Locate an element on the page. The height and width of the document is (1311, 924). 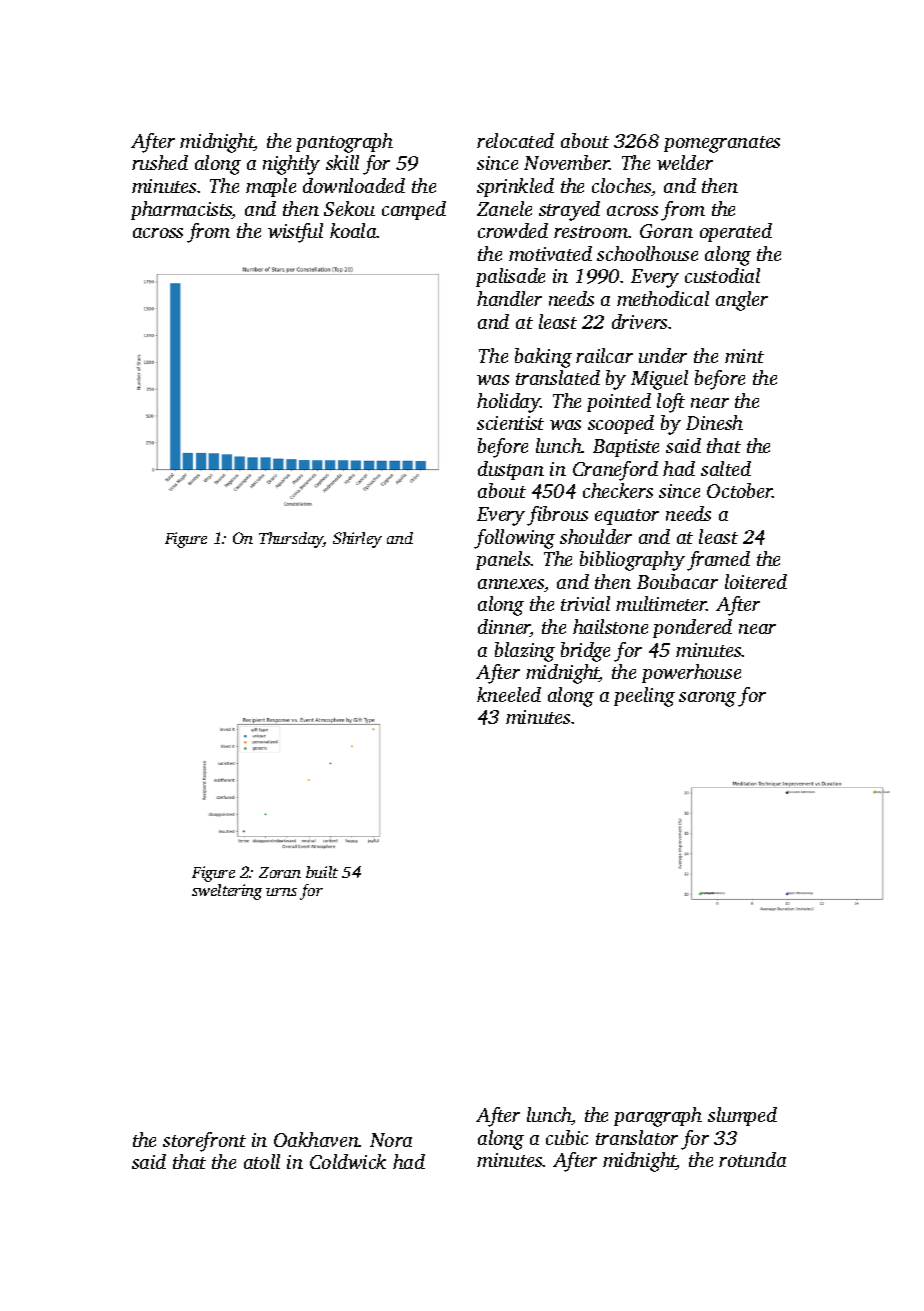
crowded is located at coordinates (513, 230).
